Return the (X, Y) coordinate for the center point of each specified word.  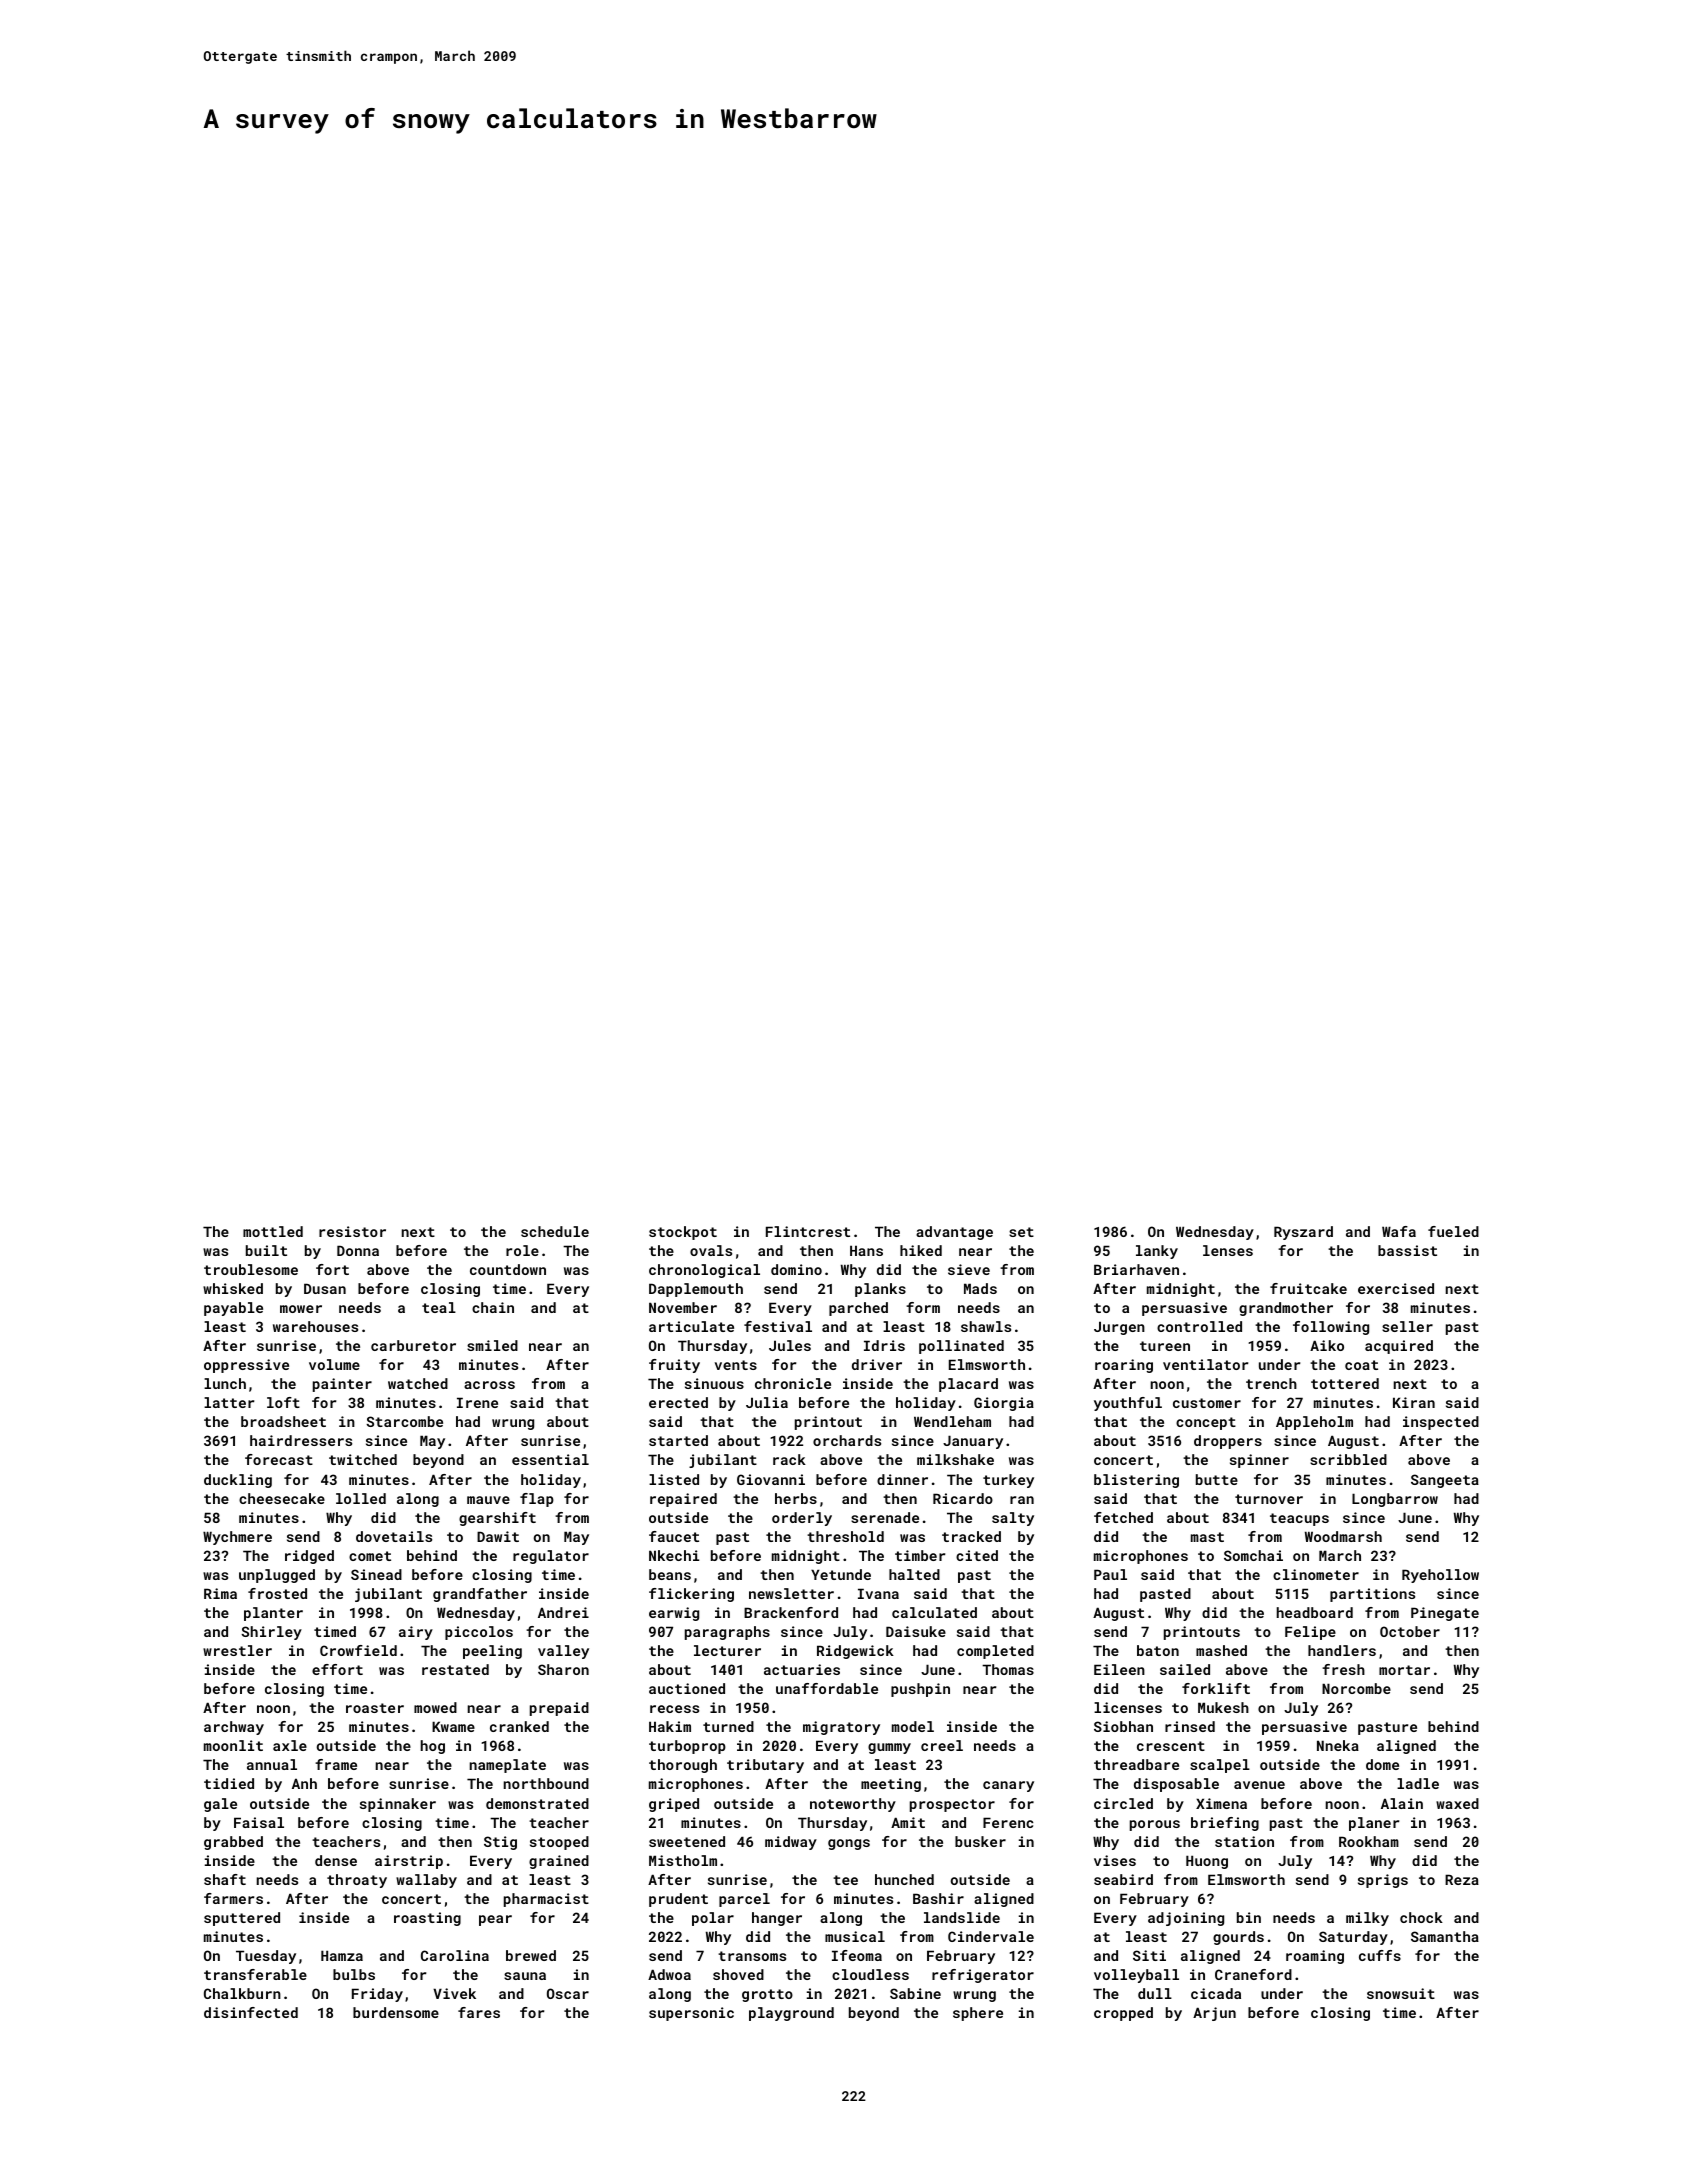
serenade (885, 1517)
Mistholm (683, 1860)
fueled (1453, 1231)
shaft (225, 1879)
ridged (309, 1557)
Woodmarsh (1343, 1536)
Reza (1462, 1879)
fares (479, 2012)
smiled (492, 1345)
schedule (555, 1231)
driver (877, 1364)
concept (1206, 1423)
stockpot (683, 1233)
